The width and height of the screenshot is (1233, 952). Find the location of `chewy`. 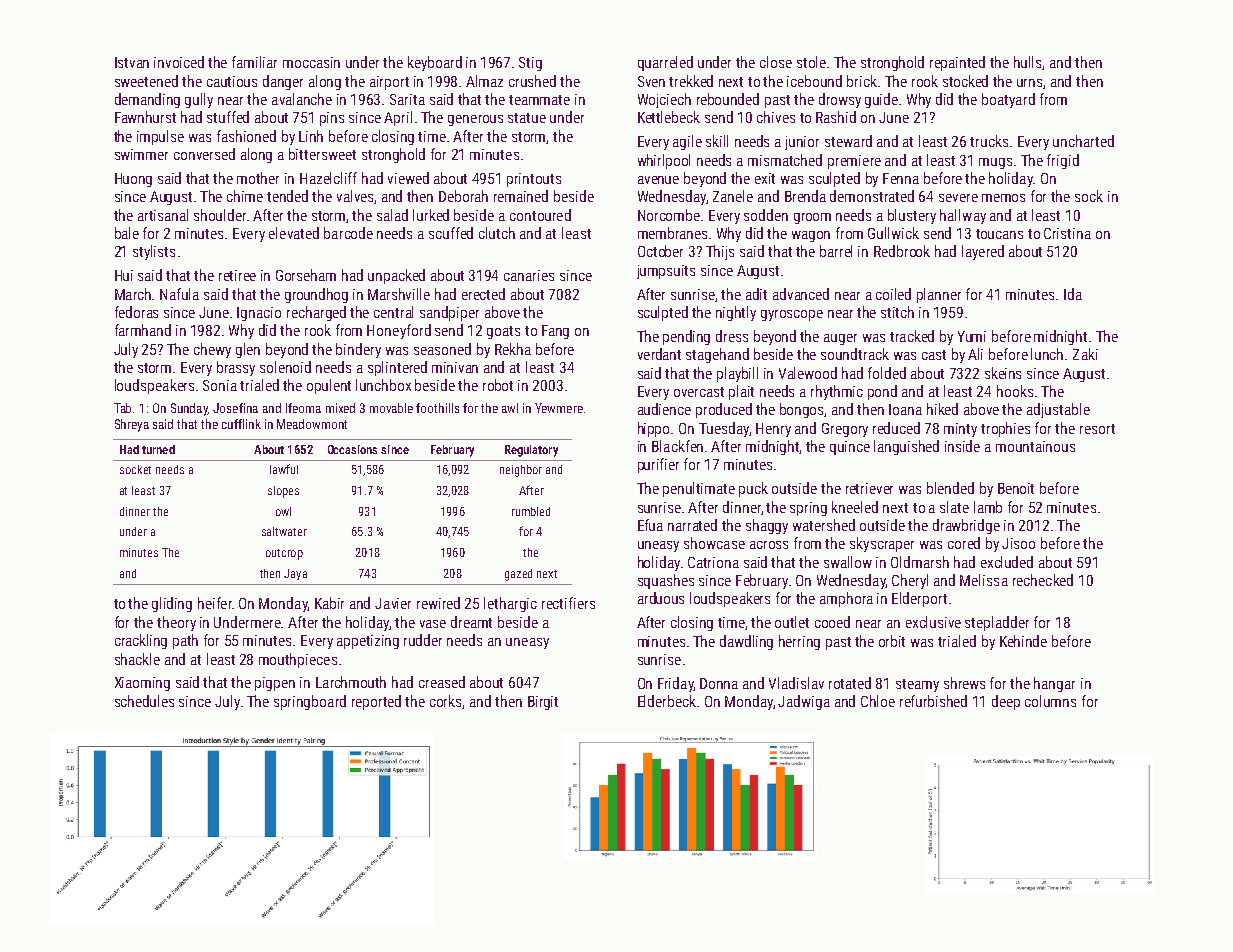

chewy is located at coordinates (212, 350).
